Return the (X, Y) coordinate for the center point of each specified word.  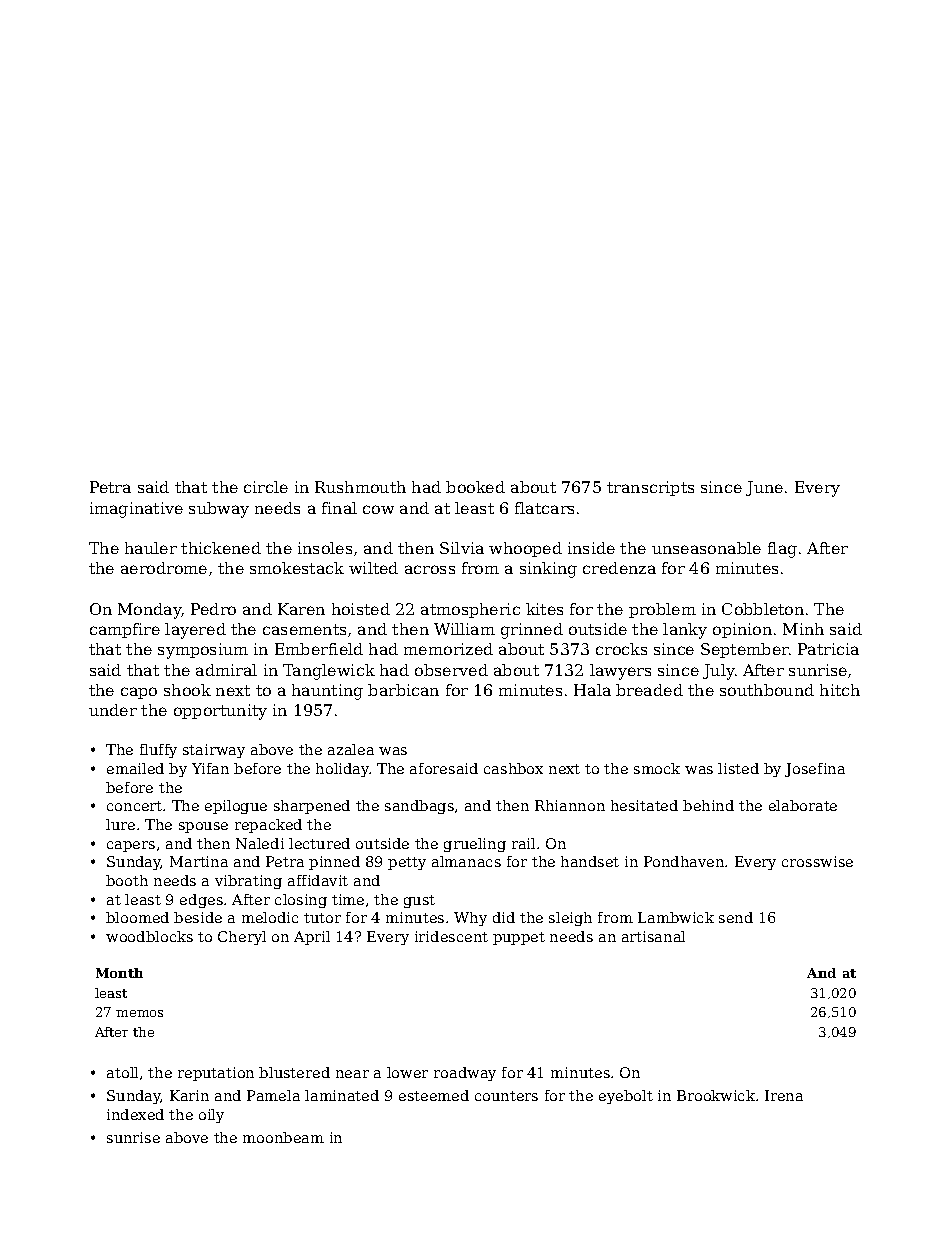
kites (544, 609)
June (764, 488)
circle (266, 487)
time (348, 899)
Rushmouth (360, 487)
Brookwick (716, 1095)
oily (211, 1116)
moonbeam (283, 1137)
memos (139, 1013)
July (719, 672)
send (736, 917)
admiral (226, 670)
